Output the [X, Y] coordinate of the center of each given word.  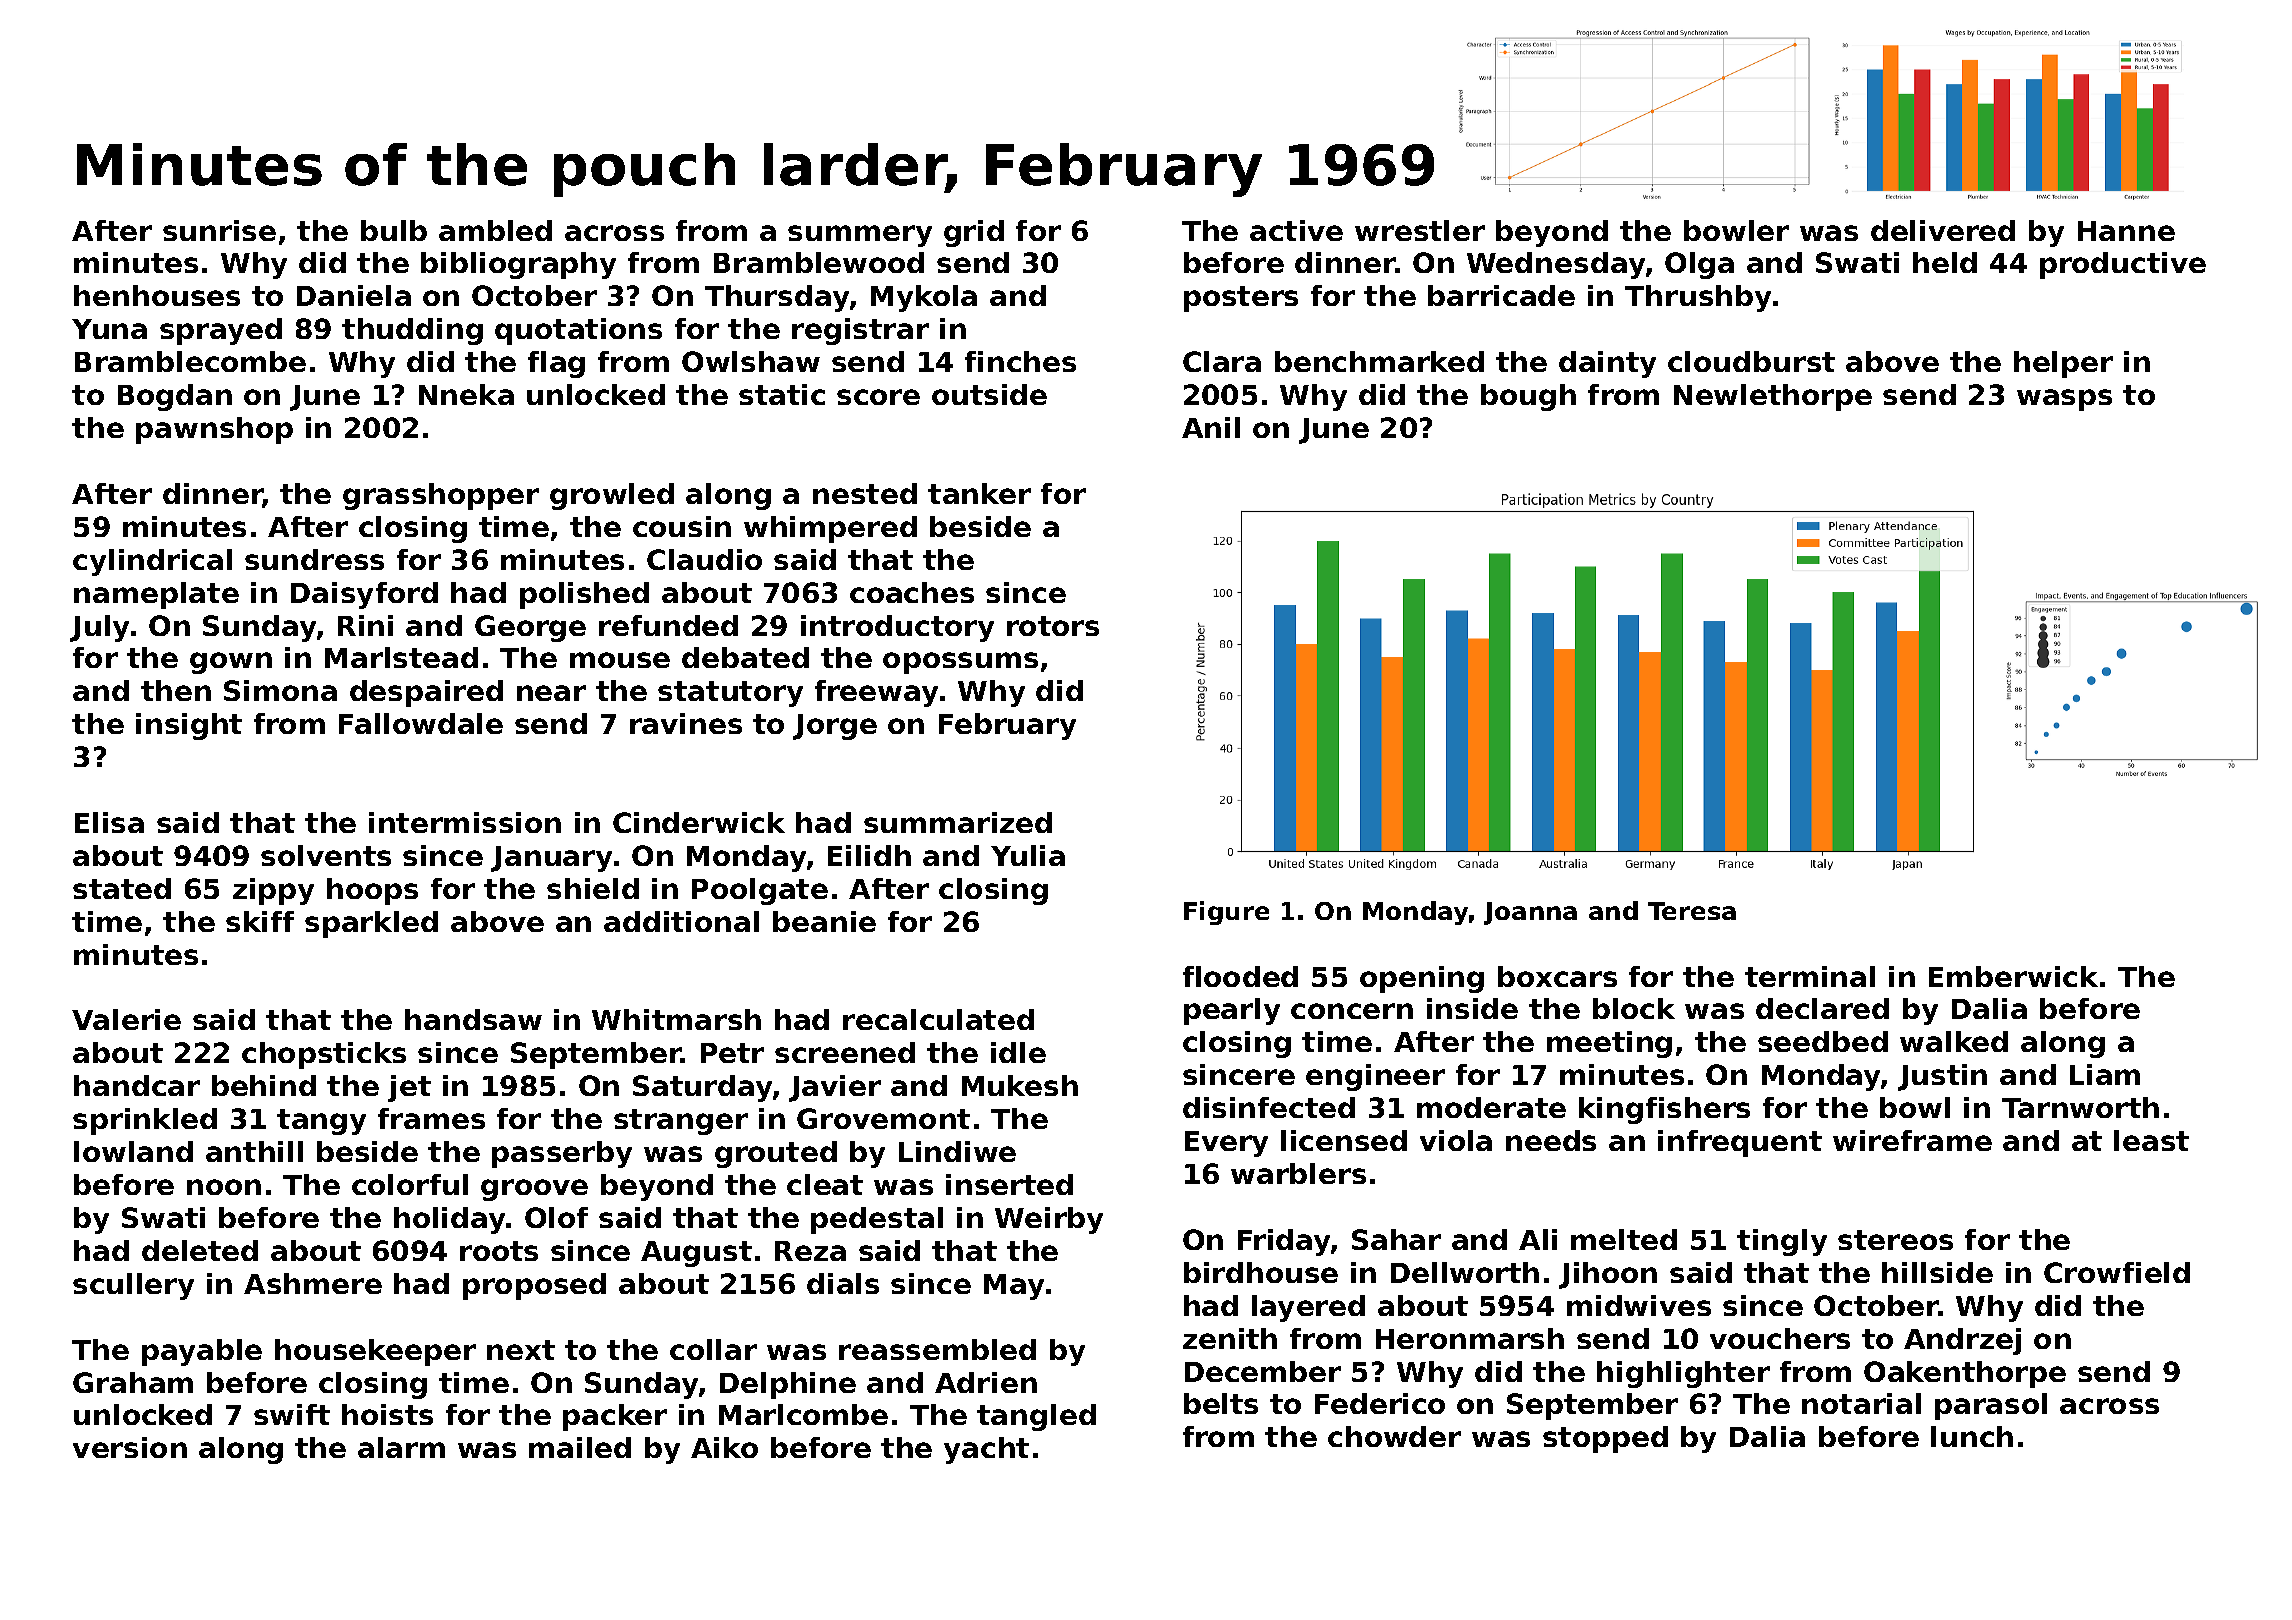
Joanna [1530, 913]
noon [224, 1187]
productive [2123, 265]
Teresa [1692, 911]
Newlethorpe [1773, 397]
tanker [979, 493]
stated [122, 888]
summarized [958, 822]
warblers [1298, 1173]
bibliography [518, 265]
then [176, 690]
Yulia [1028, 855]
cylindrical [152, 562]
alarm [401, 1447]
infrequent [1740, 1143]
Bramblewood [819, 262]
